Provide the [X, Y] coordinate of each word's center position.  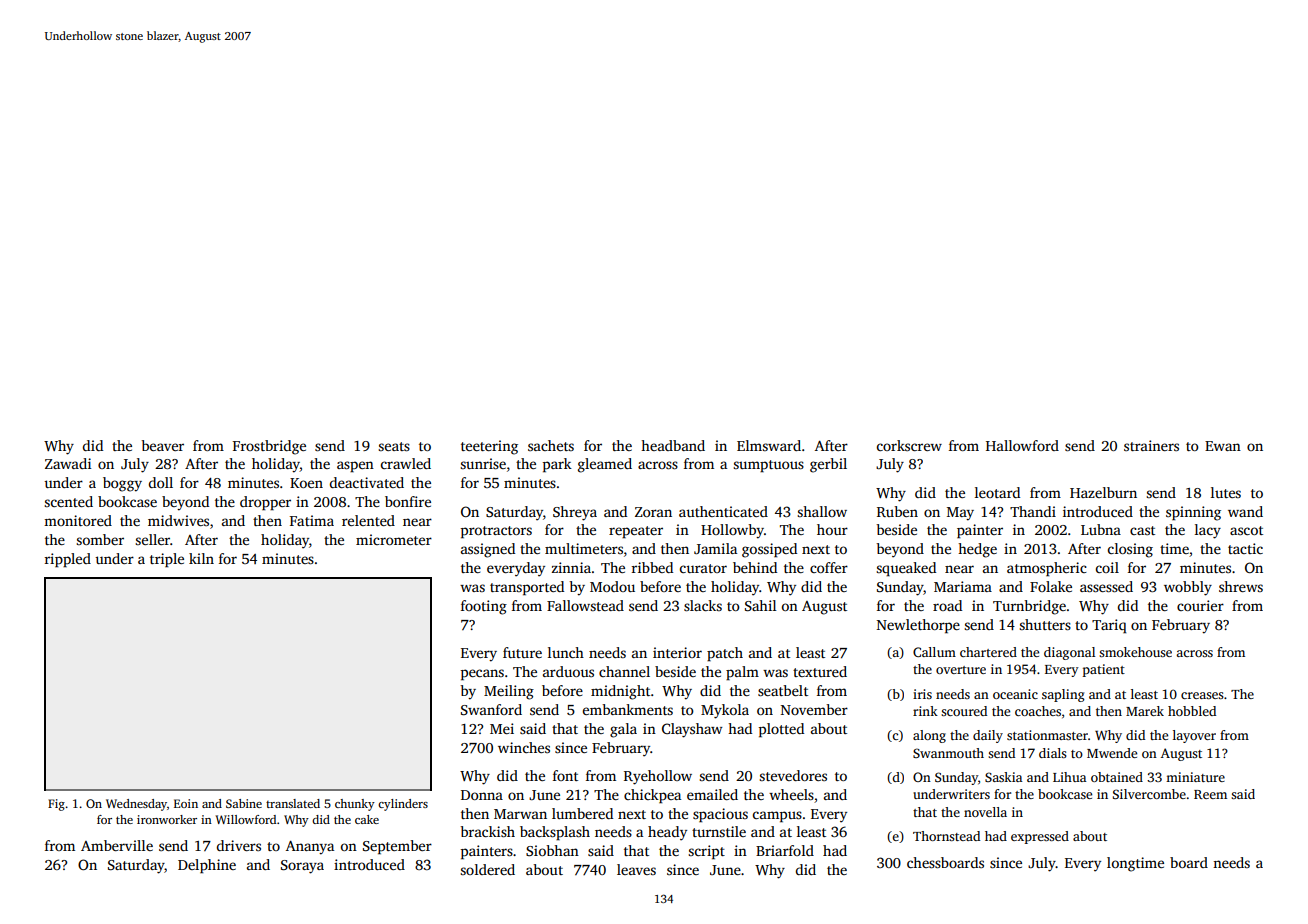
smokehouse [1135, 652]
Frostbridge [269, 447]
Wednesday [136, 805]
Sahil [760, 605]
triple [167, 560]
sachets [551, 445]
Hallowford [1022, 445]
